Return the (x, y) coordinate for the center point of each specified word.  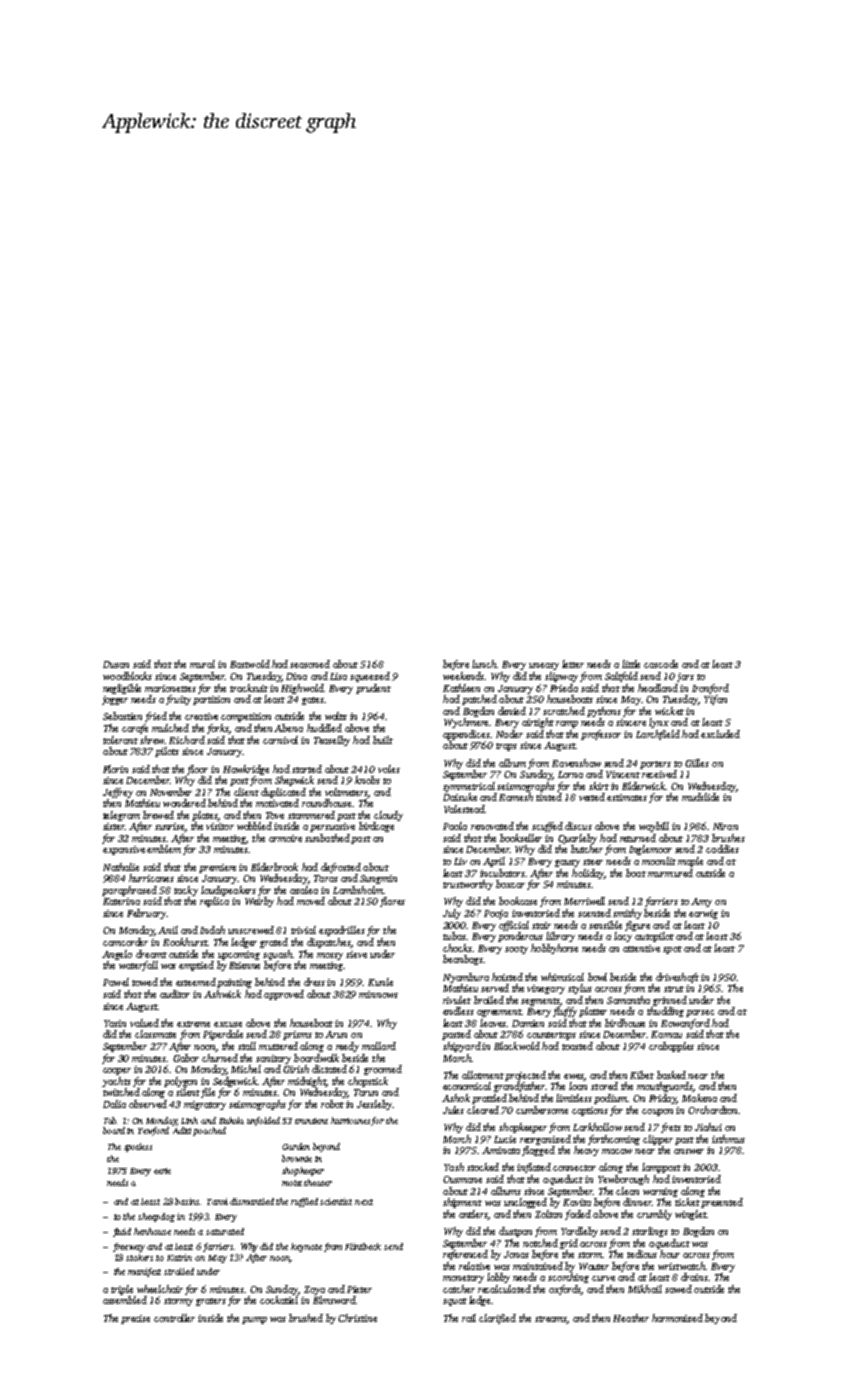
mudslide (700, 797)
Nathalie (121, 867)
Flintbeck (363, 1246)
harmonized (677, 1318)
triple (122, 1290)
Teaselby (332, 741)
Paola (455, 826)
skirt (599, 786)
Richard (187, 740)
